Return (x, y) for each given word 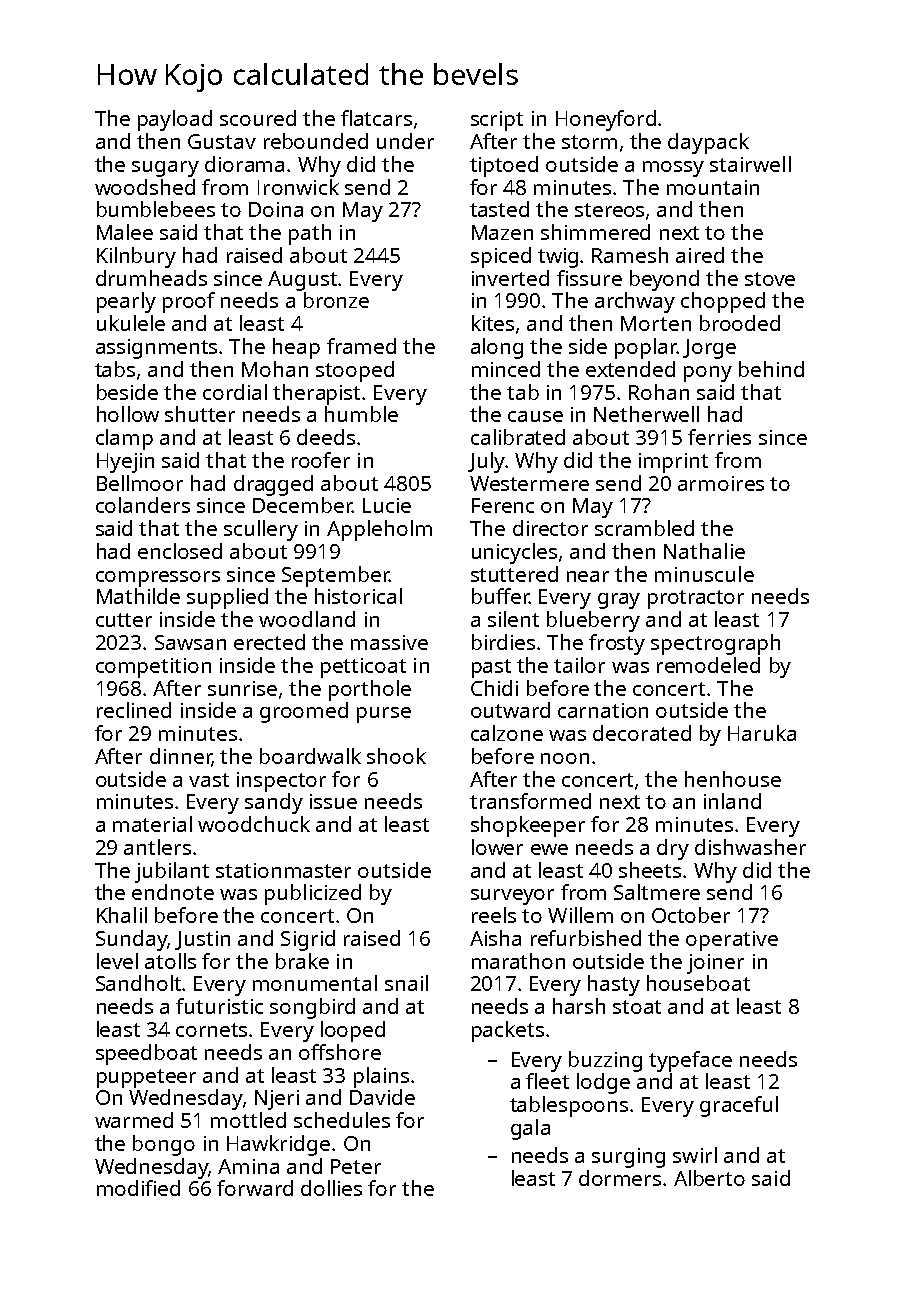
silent (513, 619)
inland (732, 801)
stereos (609, 210)
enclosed (180, 551)
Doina (276, 209)
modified (138, 1188)
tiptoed (504, 166)
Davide (382, 1097)
